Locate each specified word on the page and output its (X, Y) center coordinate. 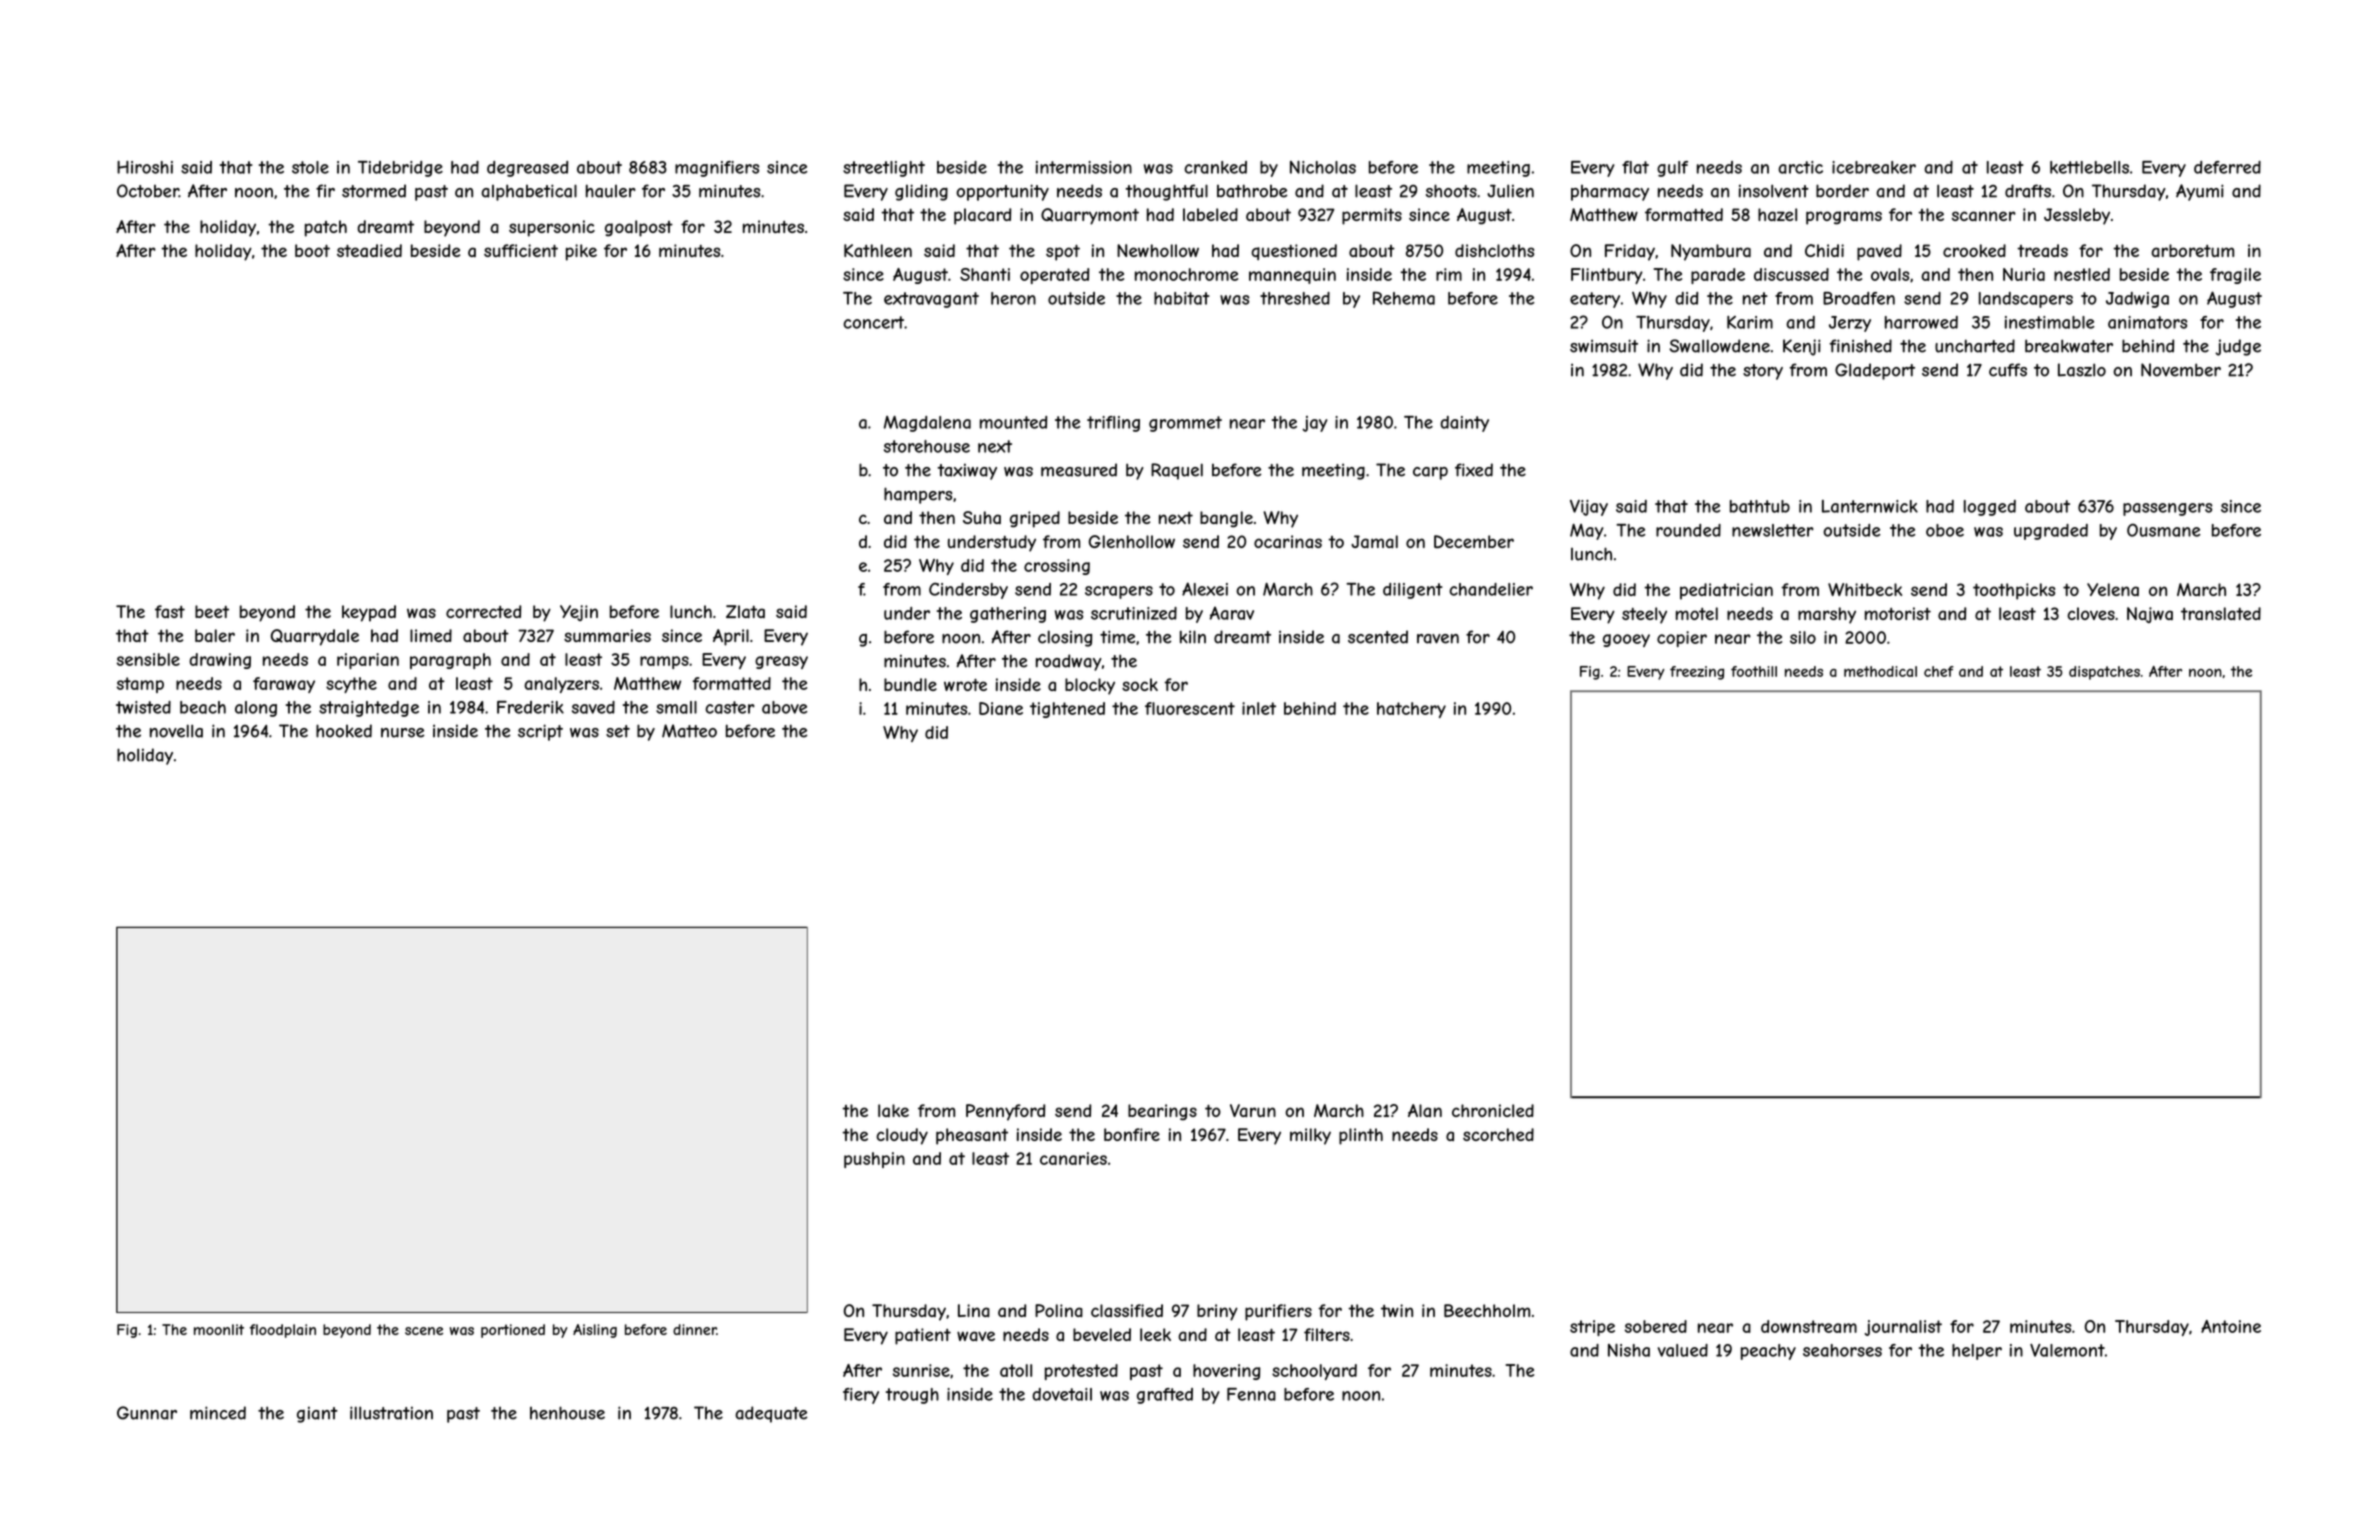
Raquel (1177, 471)
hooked (344, 731)
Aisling (595, 1331)
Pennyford (1005, 1112)
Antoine (2231, 1326)
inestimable (2049, 322)
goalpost (639, 228)
